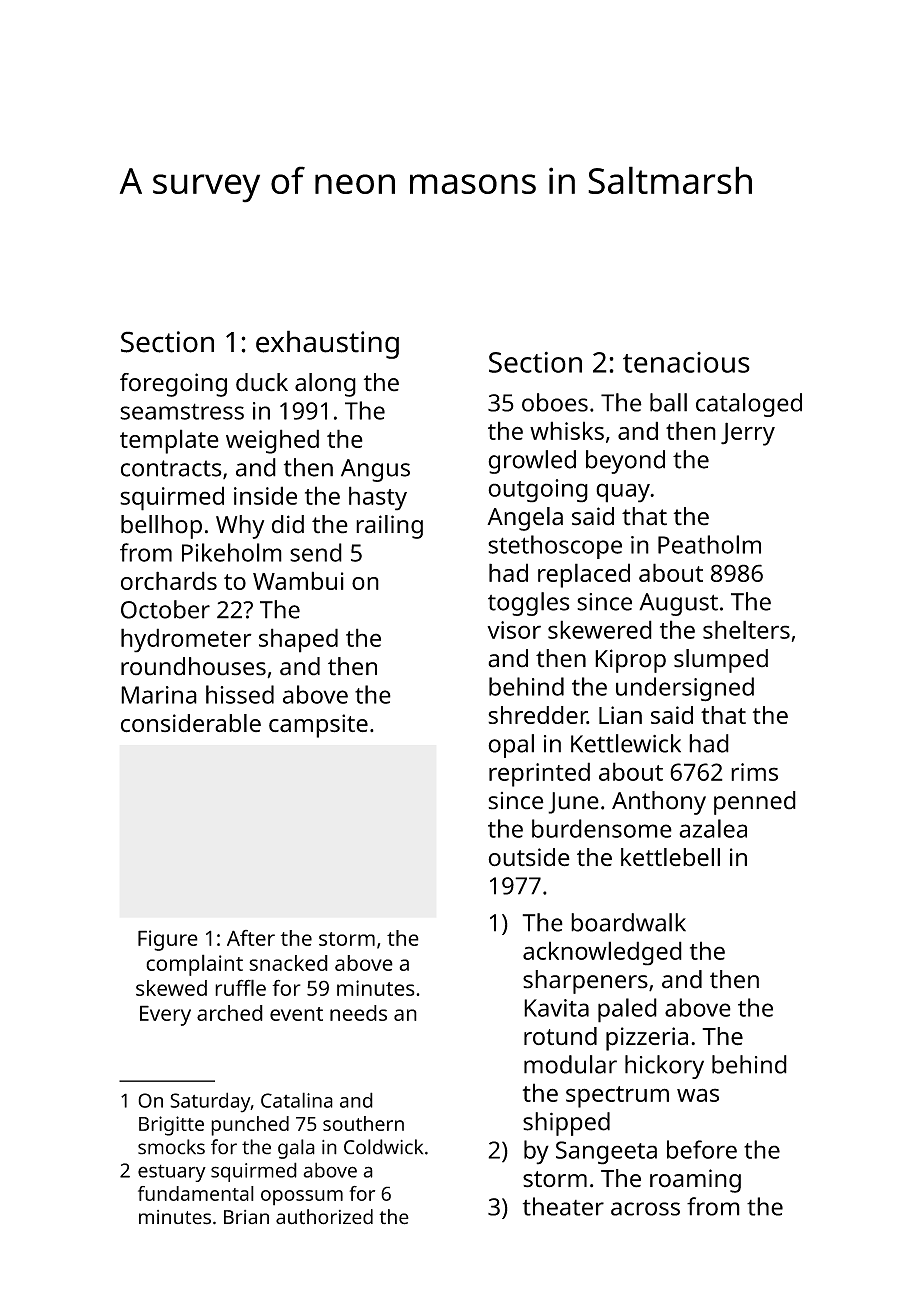  I want to click on along, so click(325, 385).
